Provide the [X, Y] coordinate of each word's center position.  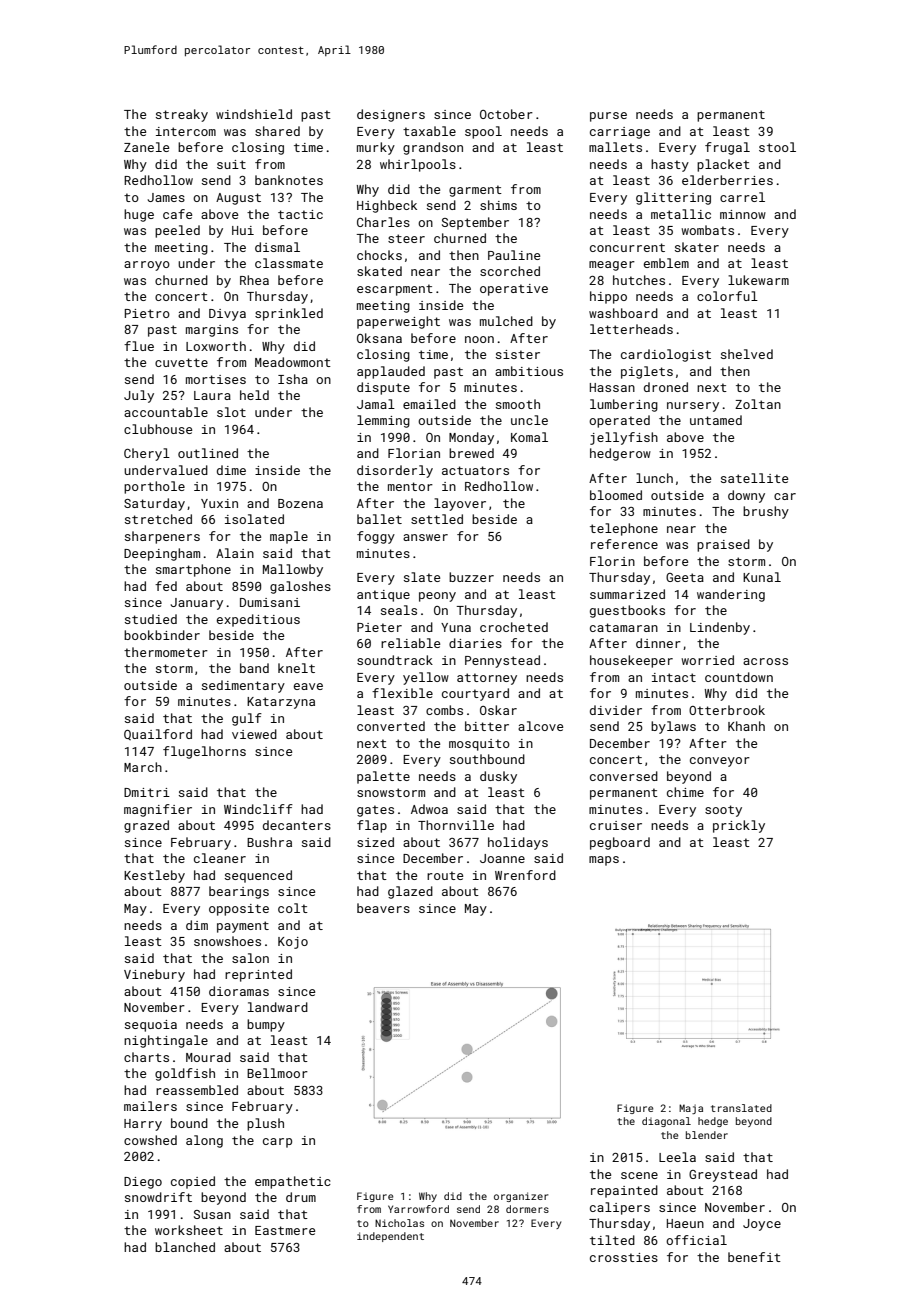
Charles [383, 222]
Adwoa [429, 809]
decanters [297, 825]
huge [139, 215]
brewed [471, 453]
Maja [691, 1109]
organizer [521, 1197]
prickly [739, 826]
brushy [766, 512]
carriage [620, 133]
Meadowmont [293, 362]
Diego [143, 1183]
